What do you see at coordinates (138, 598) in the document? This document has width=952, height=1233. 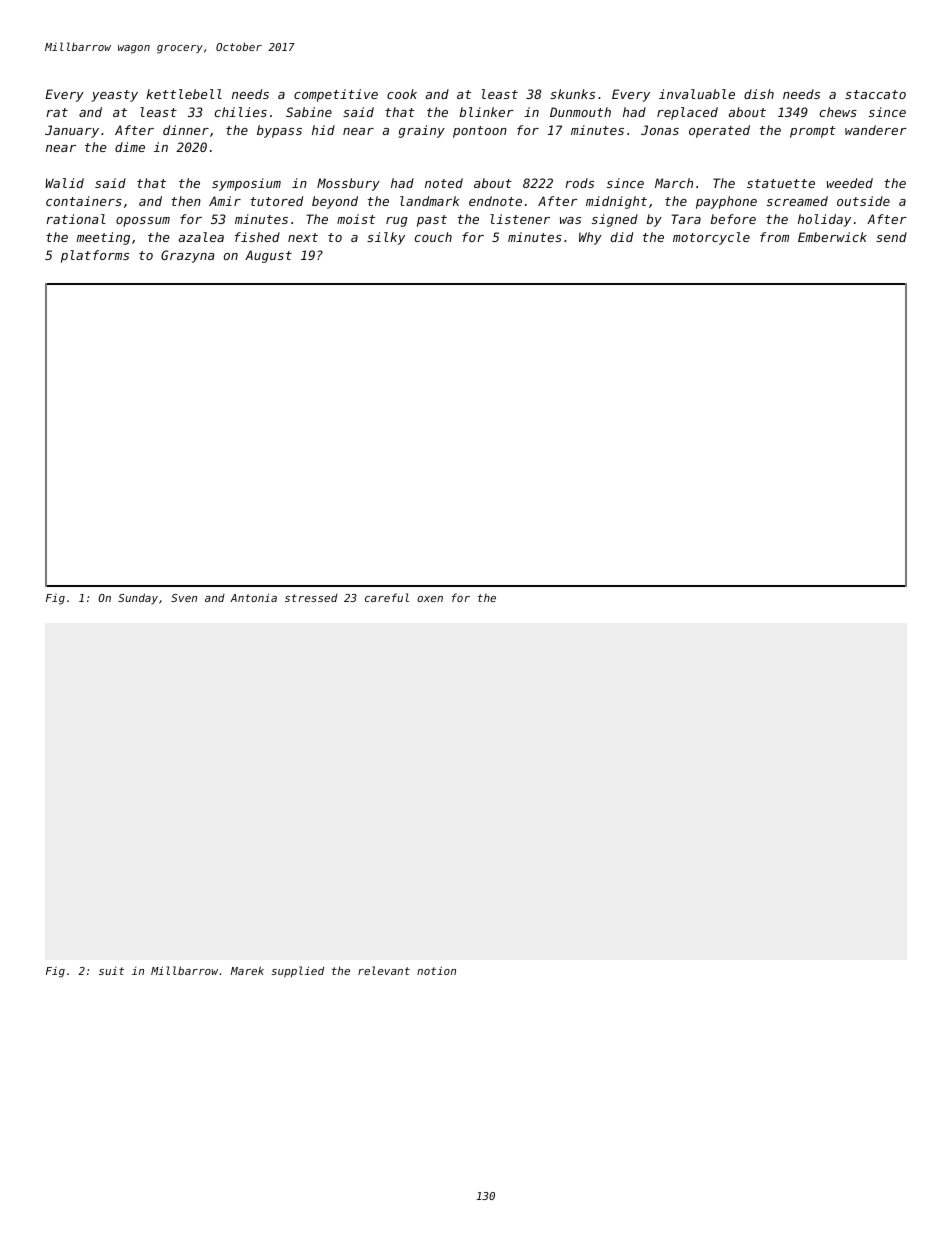 I see `Sunday` at bounding box center [138, 598].
